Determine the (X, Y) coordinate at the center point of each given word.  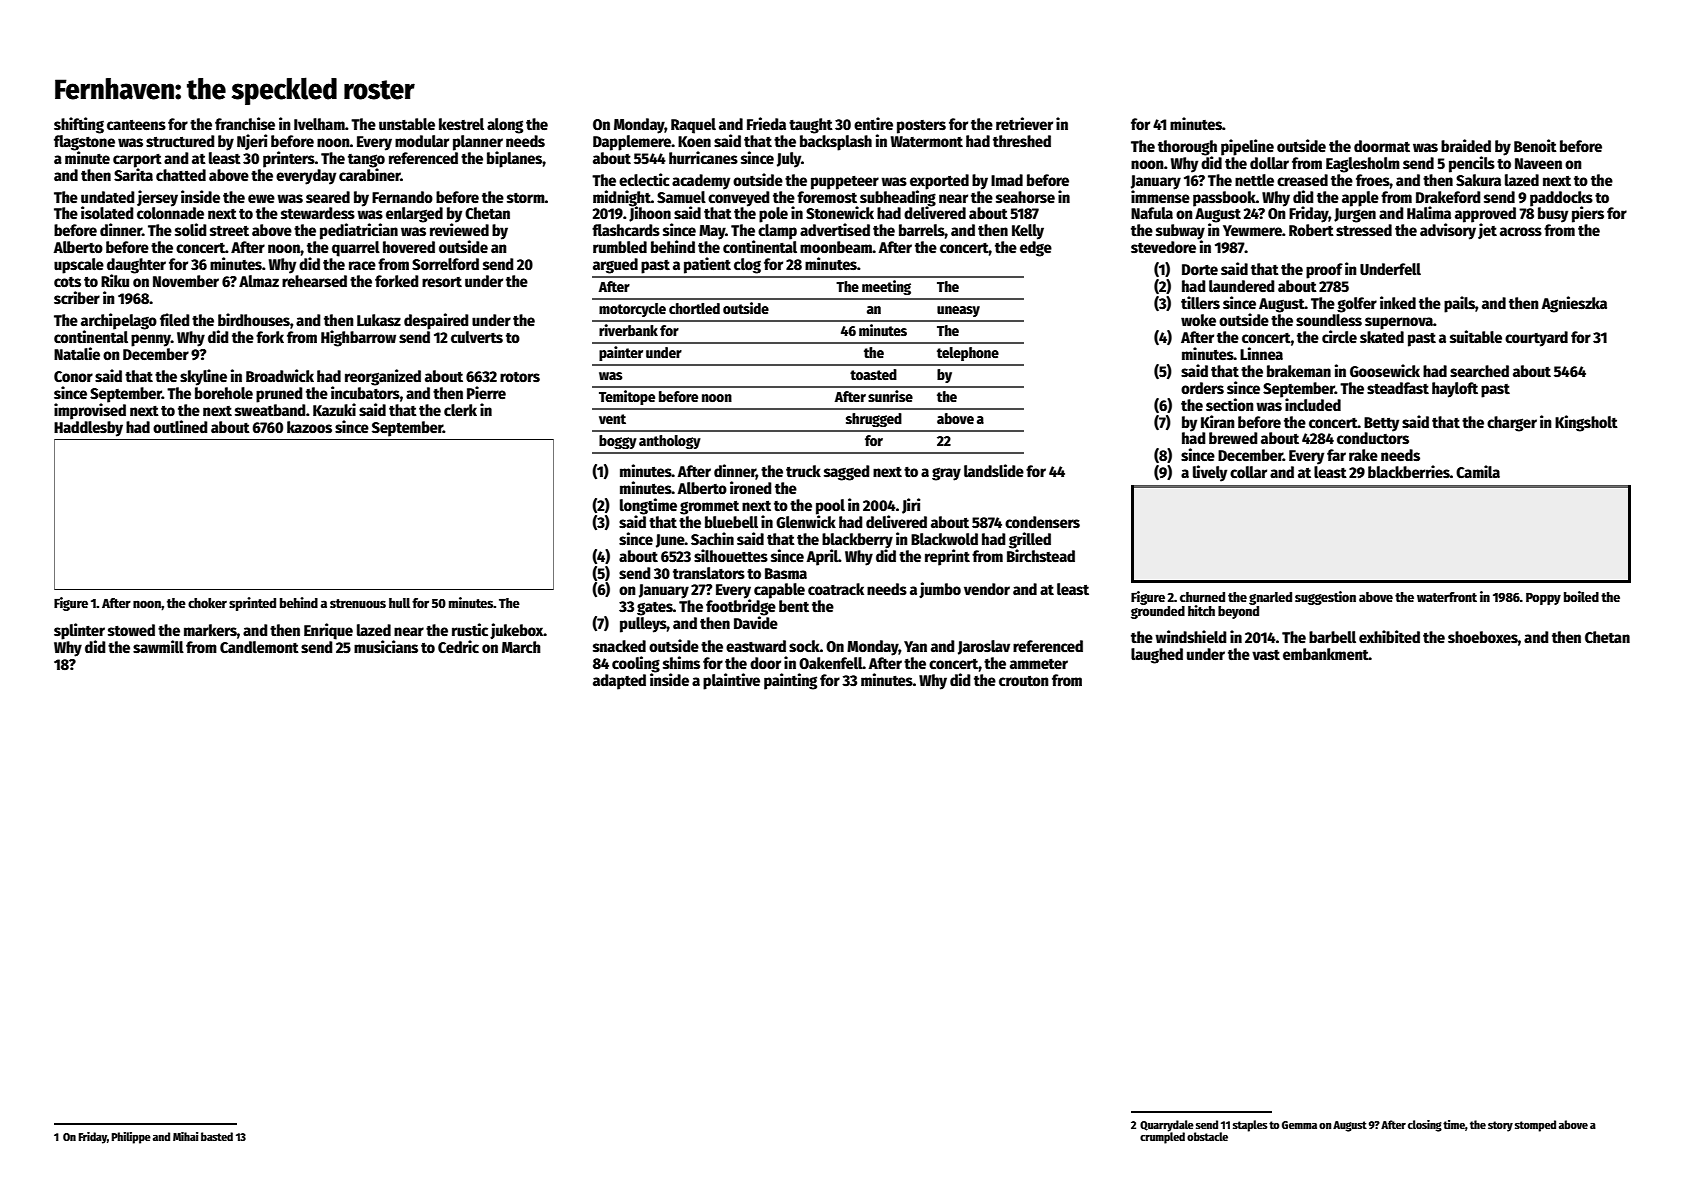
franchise (245, 124)
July (789, 160)
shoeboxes (1483, 637)
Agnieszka (1574, 304)
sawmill (158, 647)
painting (790, 681)
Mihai (185, 1136)
